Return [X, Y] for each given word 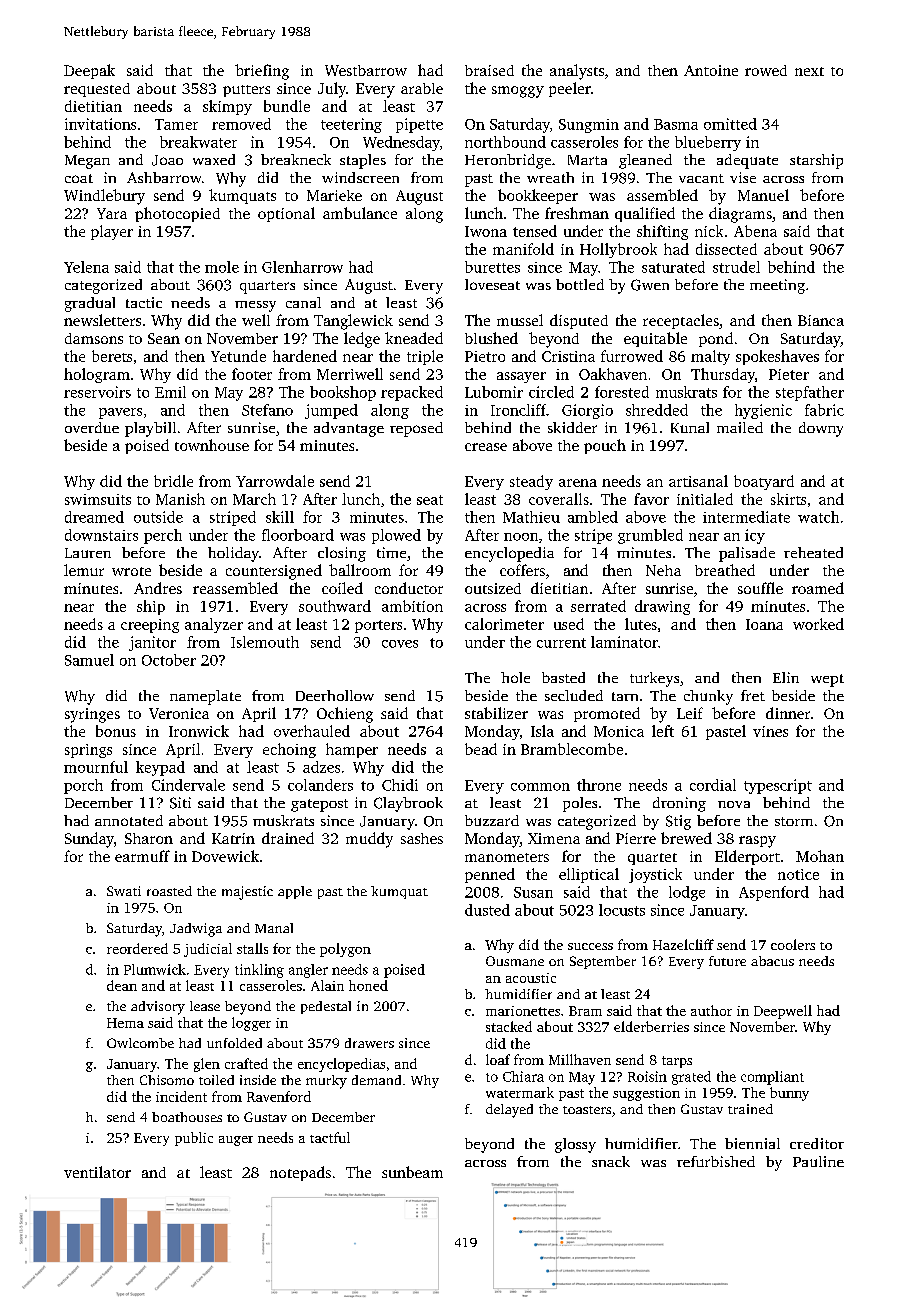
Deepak [89, 71]
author [711, 1010]
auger [236, 1141]
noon [521, 537]
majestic [247, 893]
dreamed [94, 517]
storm [794, 821]
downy [821, 429]
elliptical [589, 875]
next [809, 71]
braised [489, 70]
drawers [369, 1043]
